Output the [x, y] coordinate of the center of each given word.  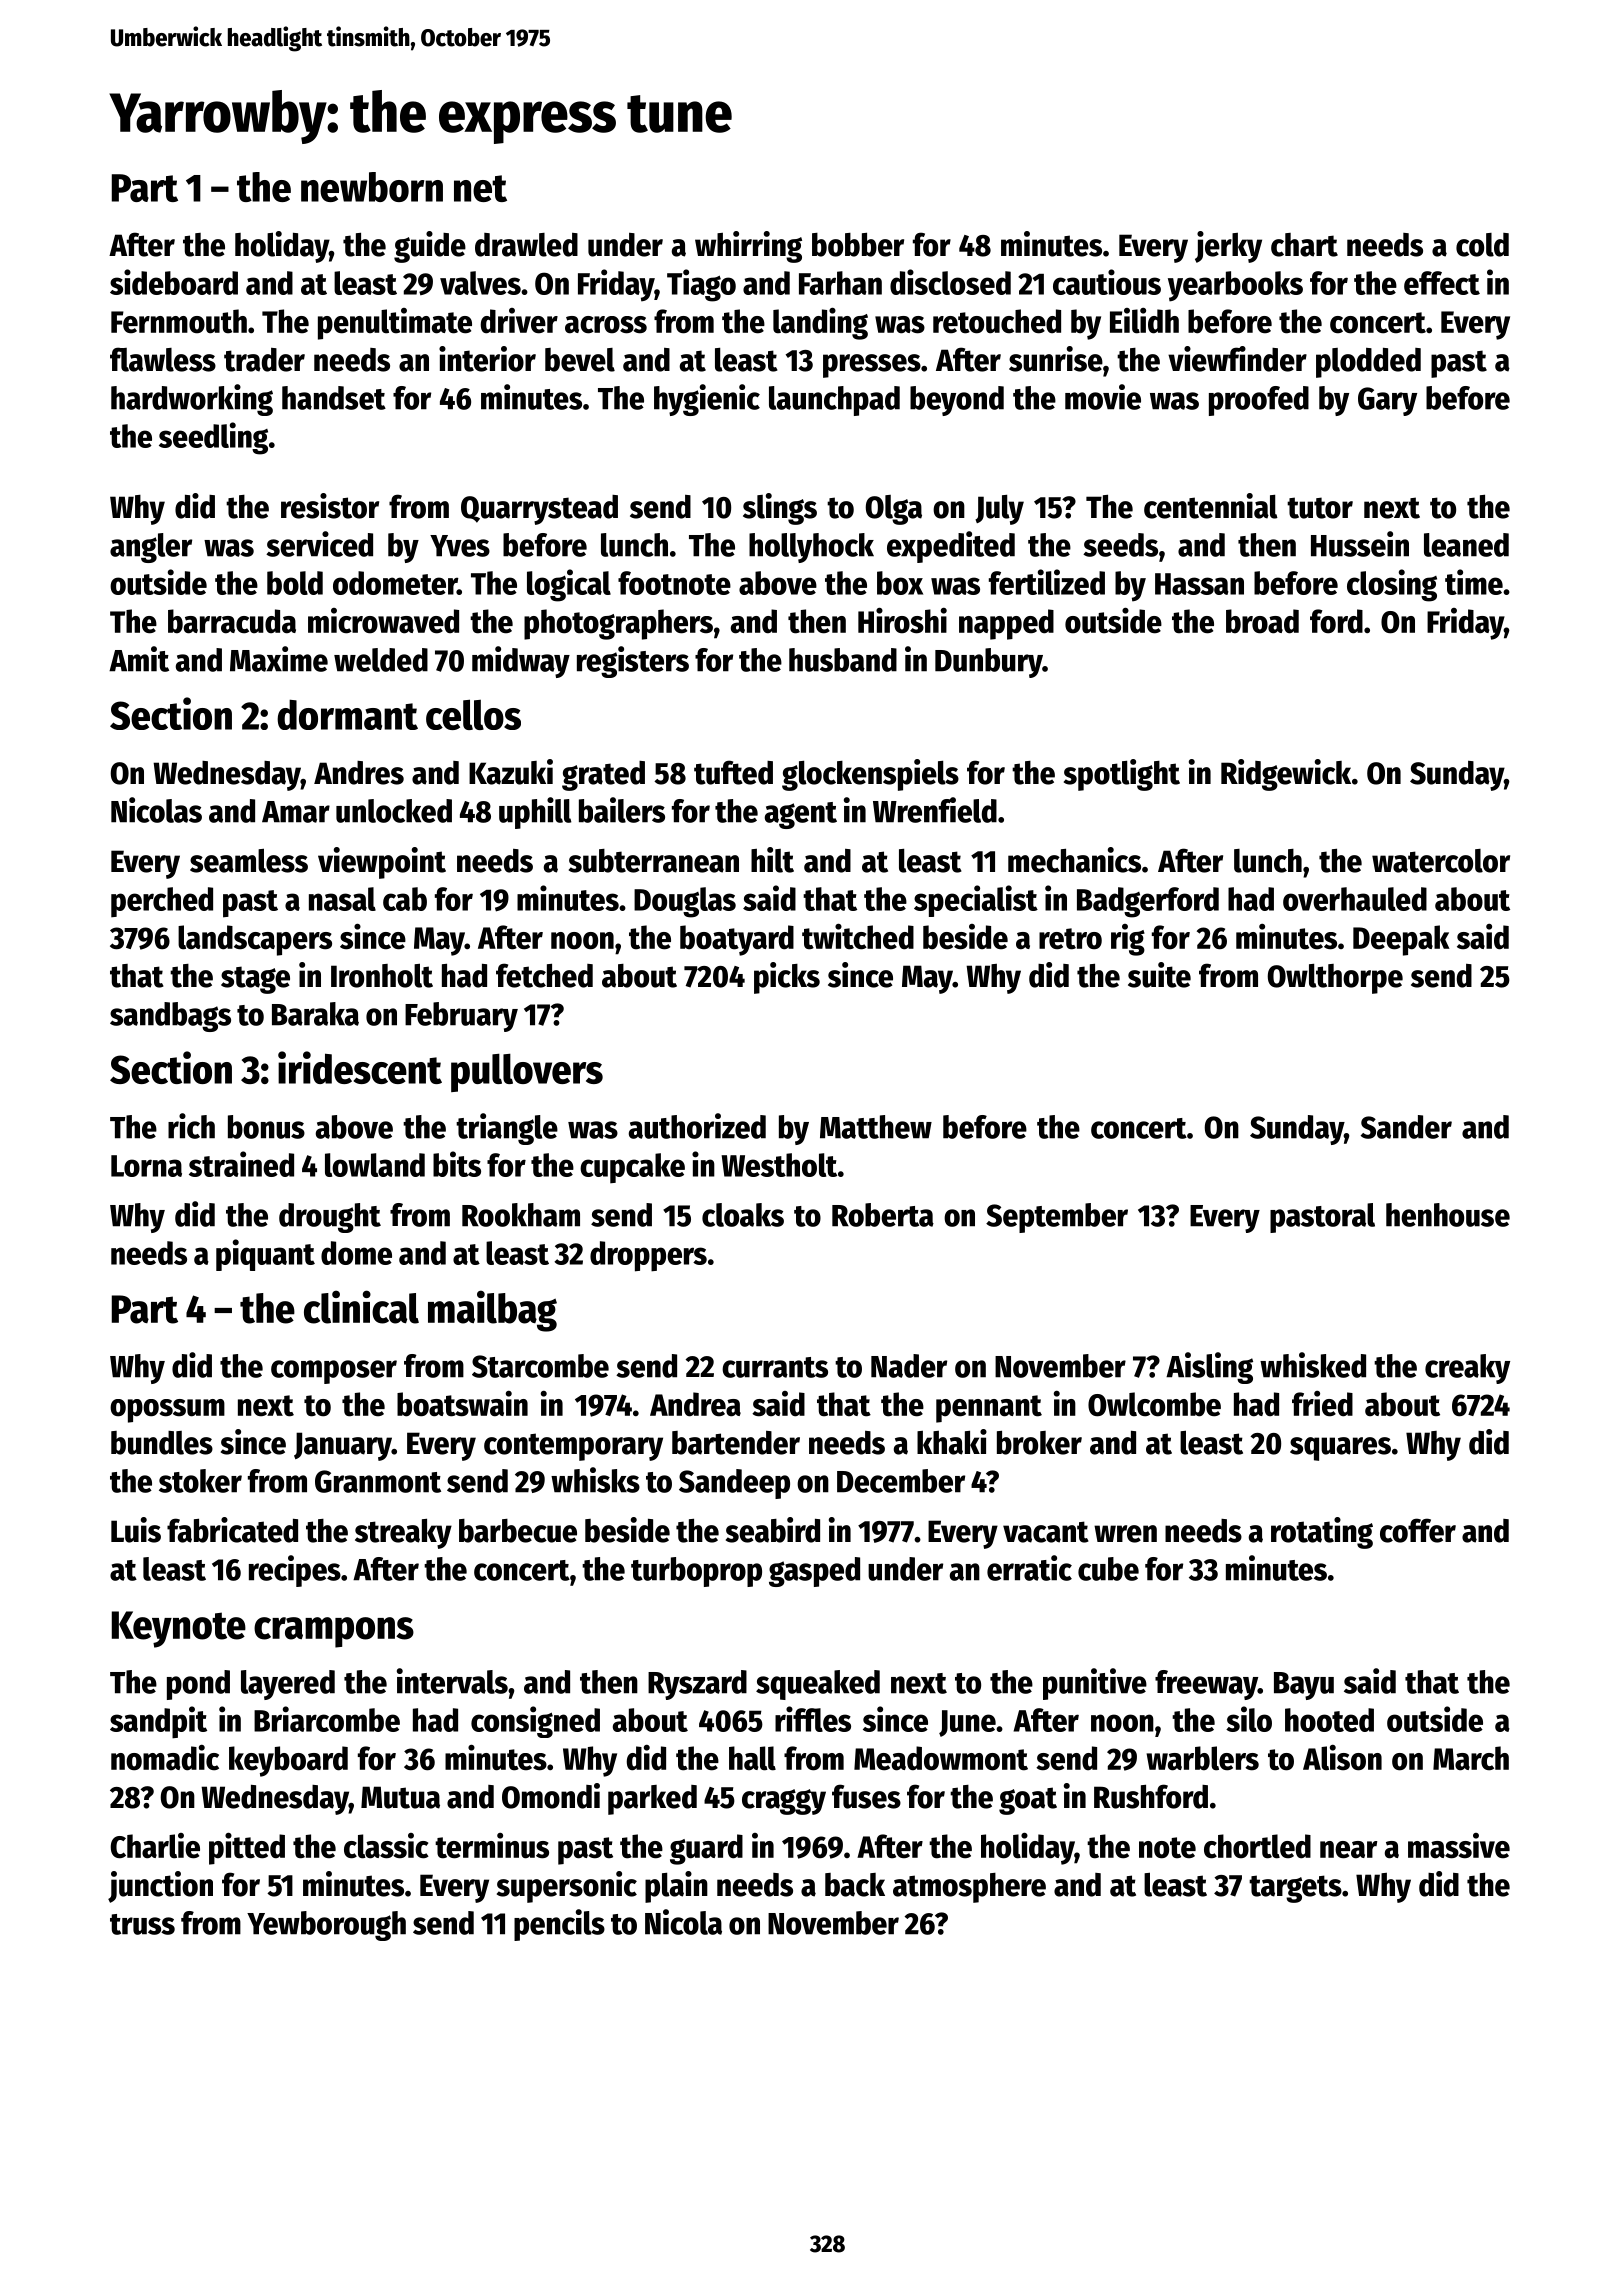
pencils [559, 1925]
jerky [1228, 247]
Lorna [146, 1166]
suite [1159, 975]
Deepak [1401, 940]
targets [1295, 1889]
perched [162, 902]
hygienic [707, 400]
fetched [544, 975]
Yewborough [326, 1926]
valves [480, 283]
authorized [697, 1126]
